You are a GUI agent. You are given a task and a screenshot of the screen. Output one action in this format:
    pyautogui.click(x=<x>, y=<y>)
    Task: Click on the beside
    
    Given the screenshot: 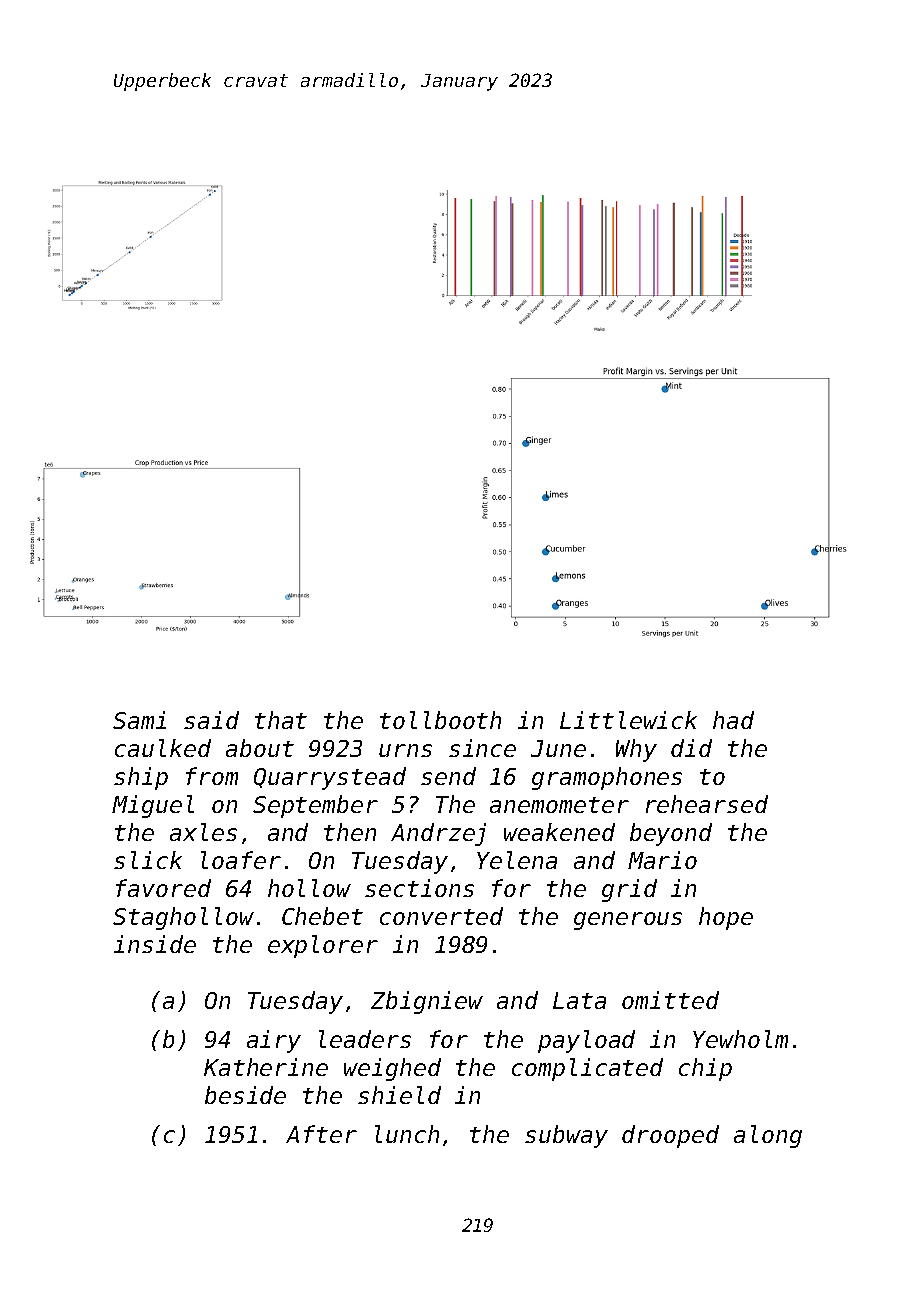 What is the action you would take?
    pyautogui.click(x=245, y=1095)
